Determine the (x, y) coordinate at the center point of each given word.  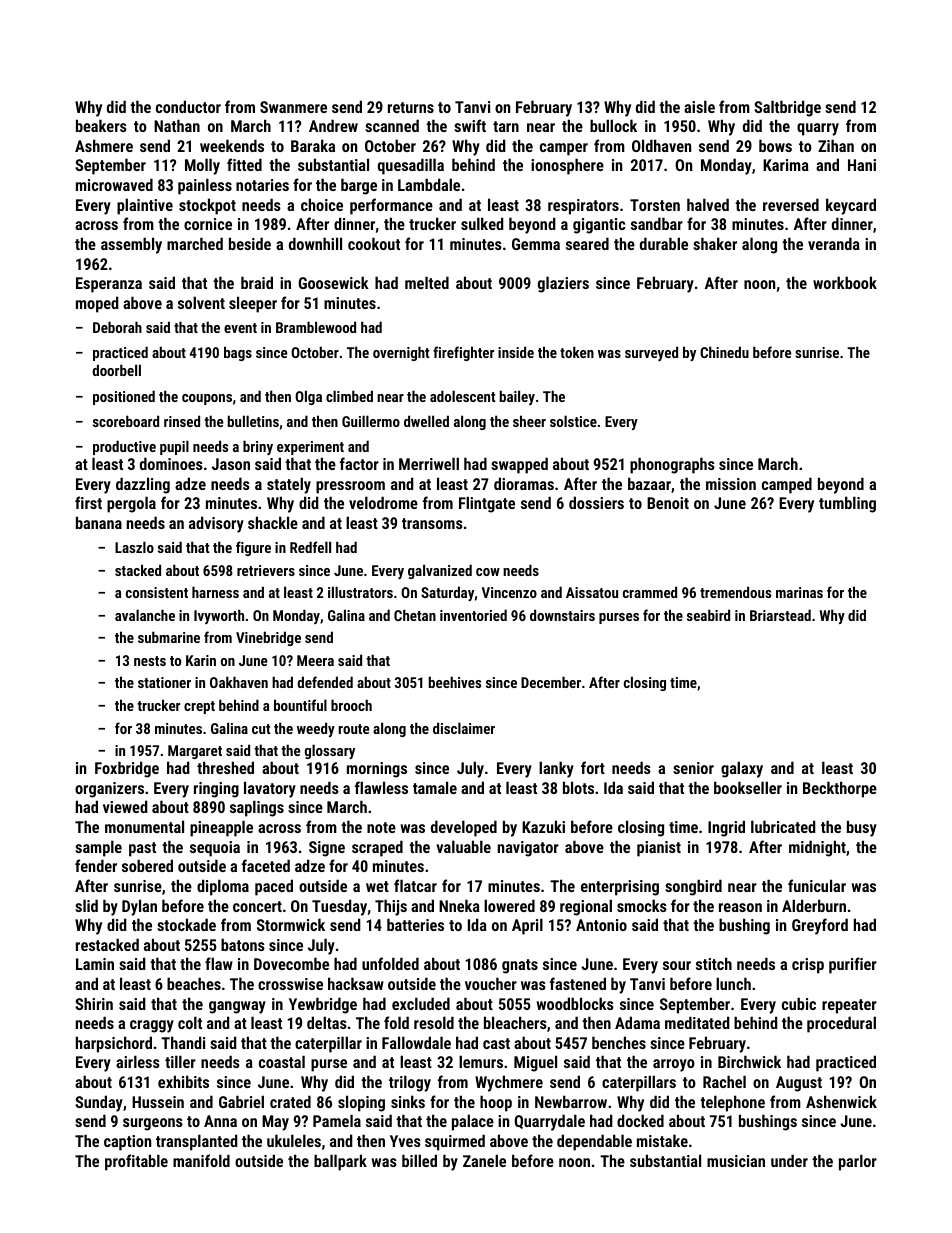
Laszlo (134, 547)
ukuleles (294, 1140)
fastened (578, 983)
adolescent (463, 396)
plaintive (145, 206)
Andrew (333, 125)
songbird (693, 887)
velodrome (383, 502)
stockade (186, 924)
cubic (799, 1003)
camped (787, 485)
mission (731, 484)
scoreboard (126, 421)
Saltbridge (787, 108)
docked (640, 1120)
